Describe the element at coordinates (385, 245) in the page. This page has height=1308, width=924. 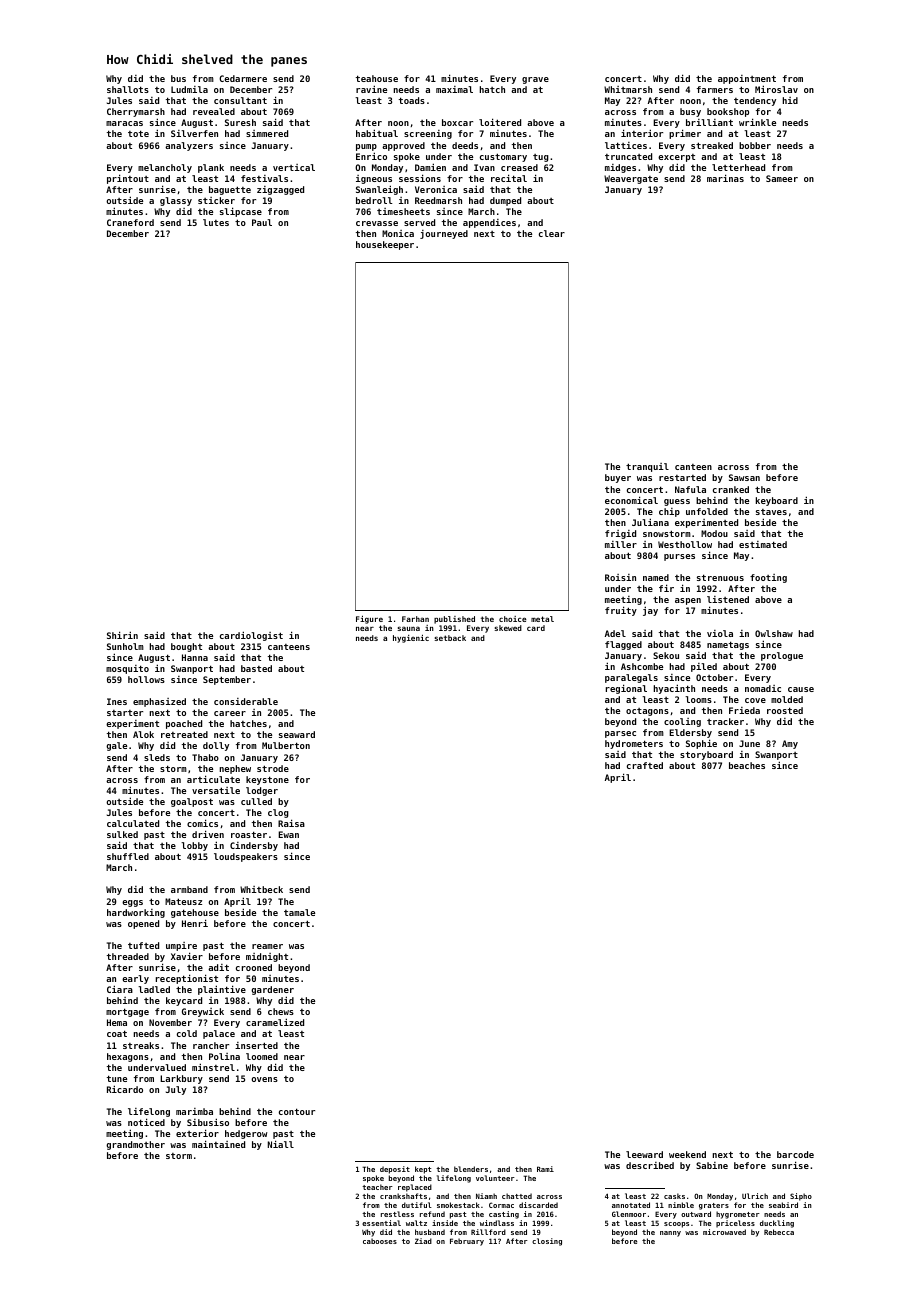
I see `housekeeper` at that location.
